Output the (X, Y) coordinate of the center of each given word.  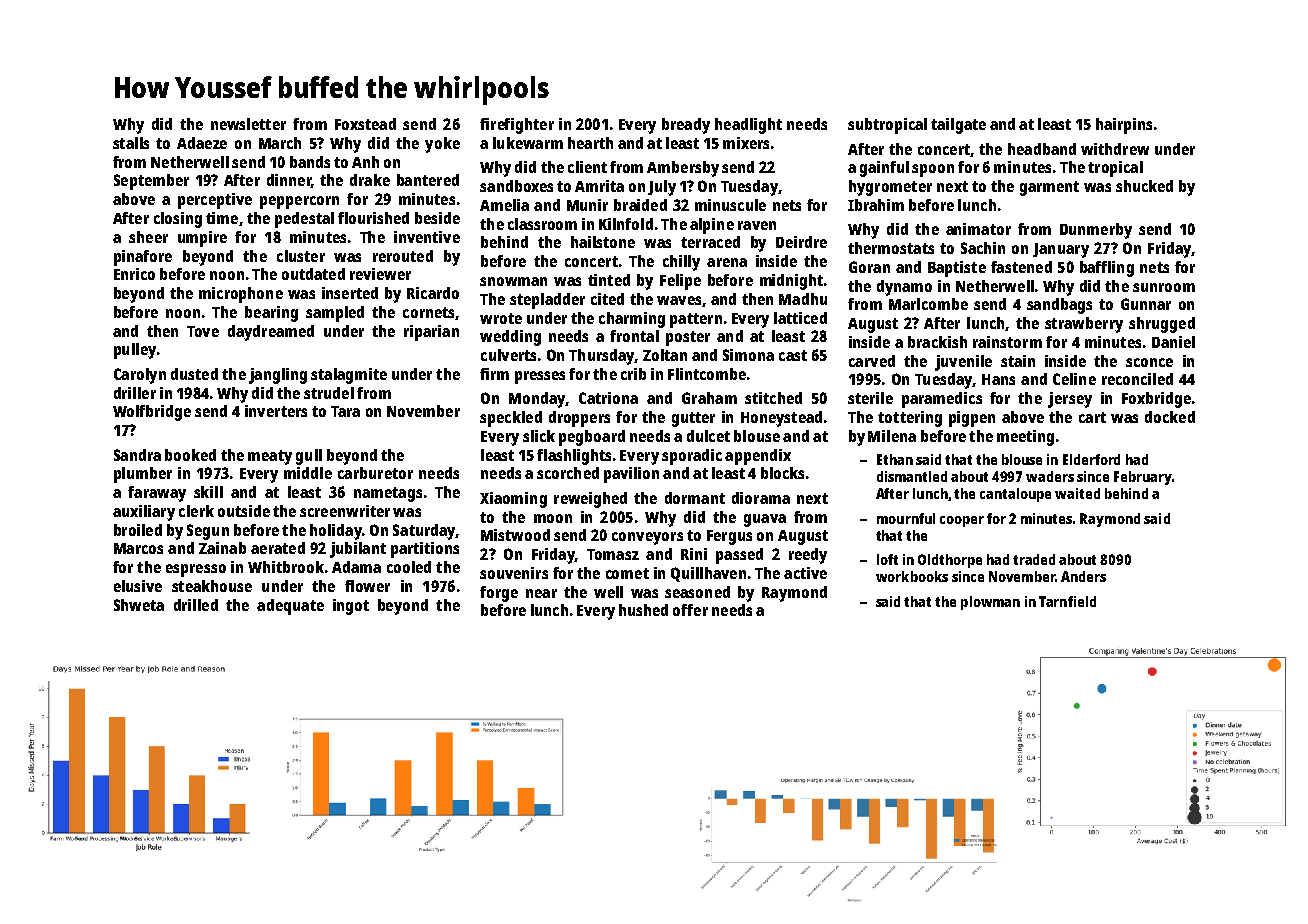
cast (793, 355)
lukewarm (528, 143)
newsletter (248, 124)
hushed (643, 610)
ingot (351, 607)
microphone (241, 295)
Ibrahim (876, 205)
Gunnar (1146, 304)
